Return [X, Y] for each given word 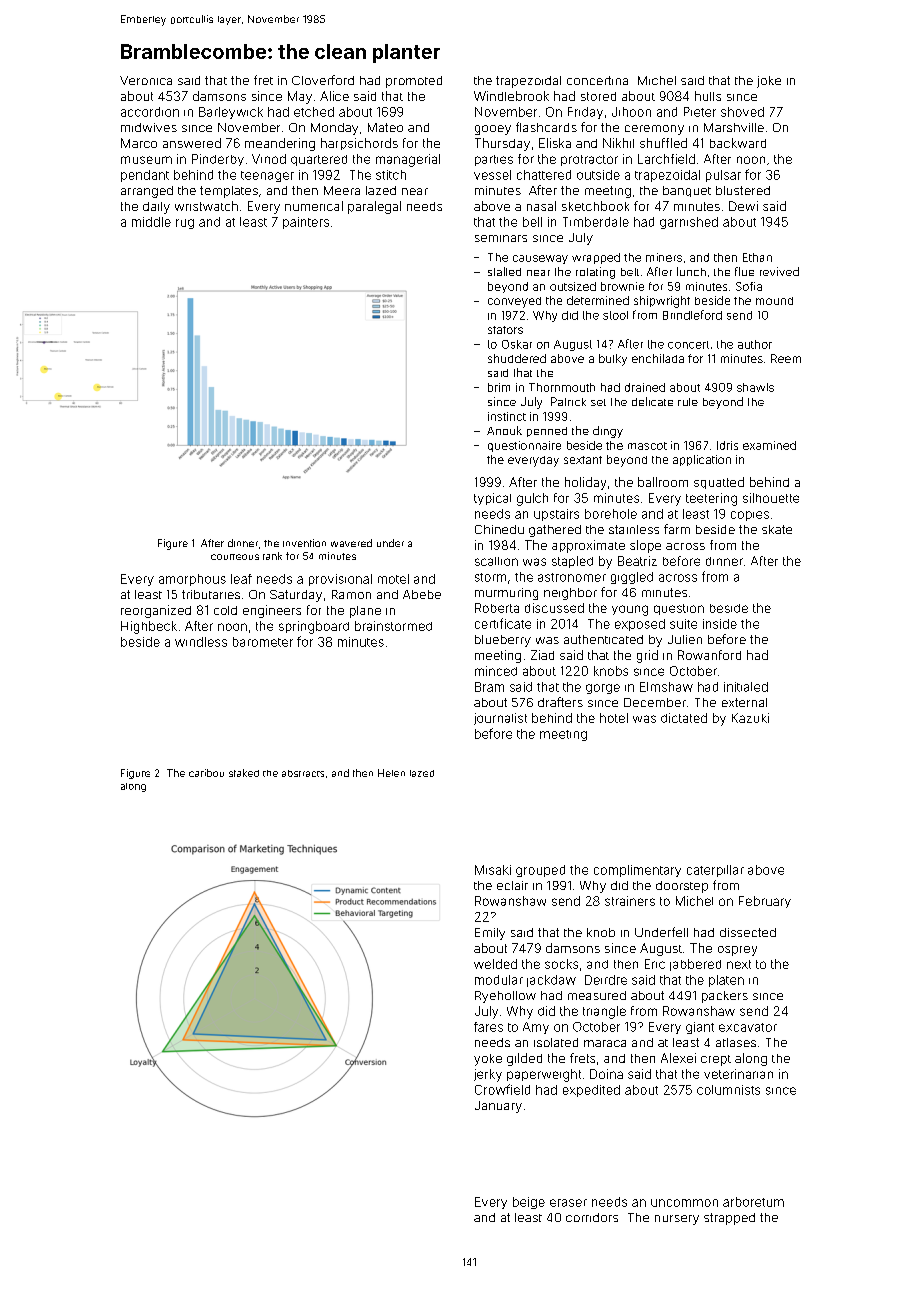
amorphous [192, 580]
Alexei [678, 1058]
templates [229, 192]
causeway [540, 259]
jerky [488, 1075]
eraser [568, 1203]
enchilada [658, 358]
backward [738, 143]
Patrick [568, 401]
